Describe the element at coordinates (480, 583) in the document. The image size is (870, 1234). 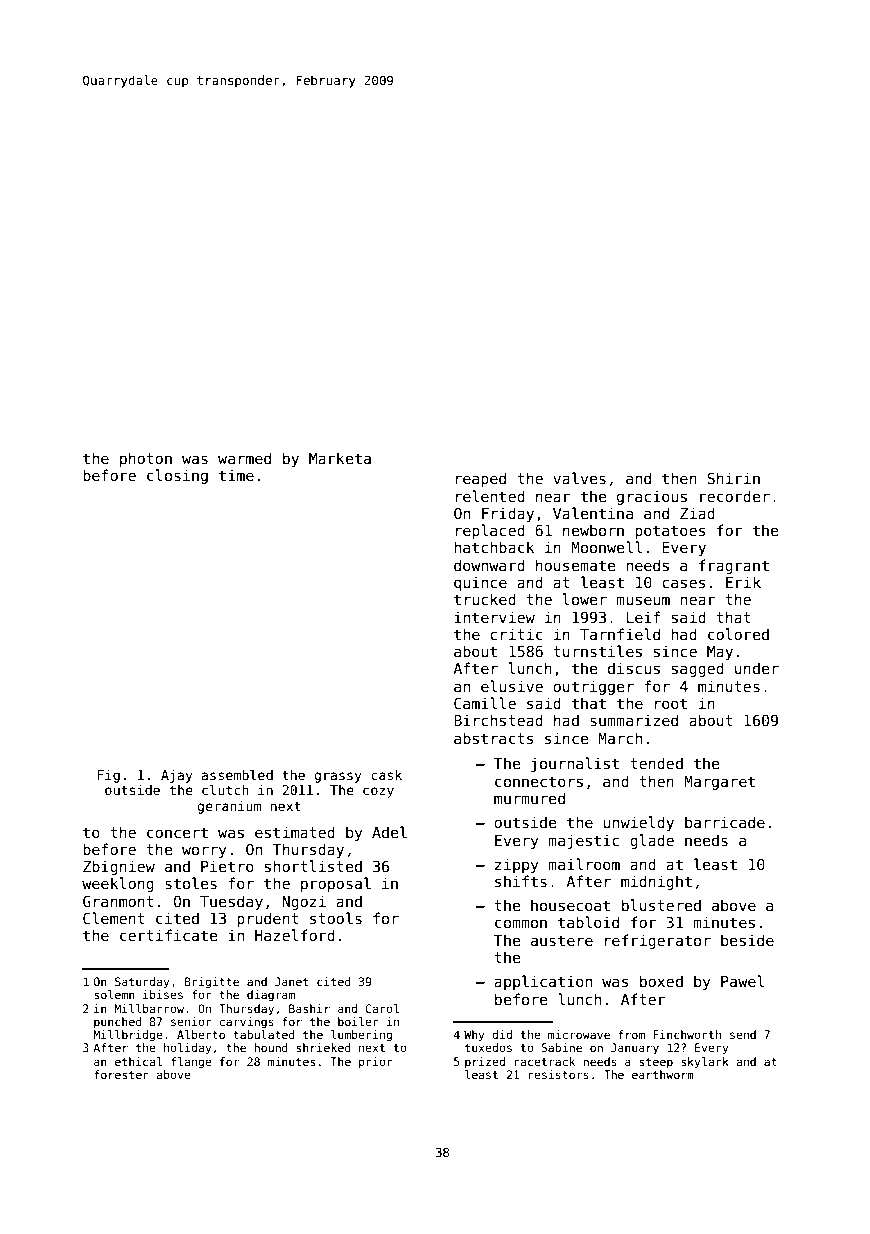
I see `quince` at that location.
